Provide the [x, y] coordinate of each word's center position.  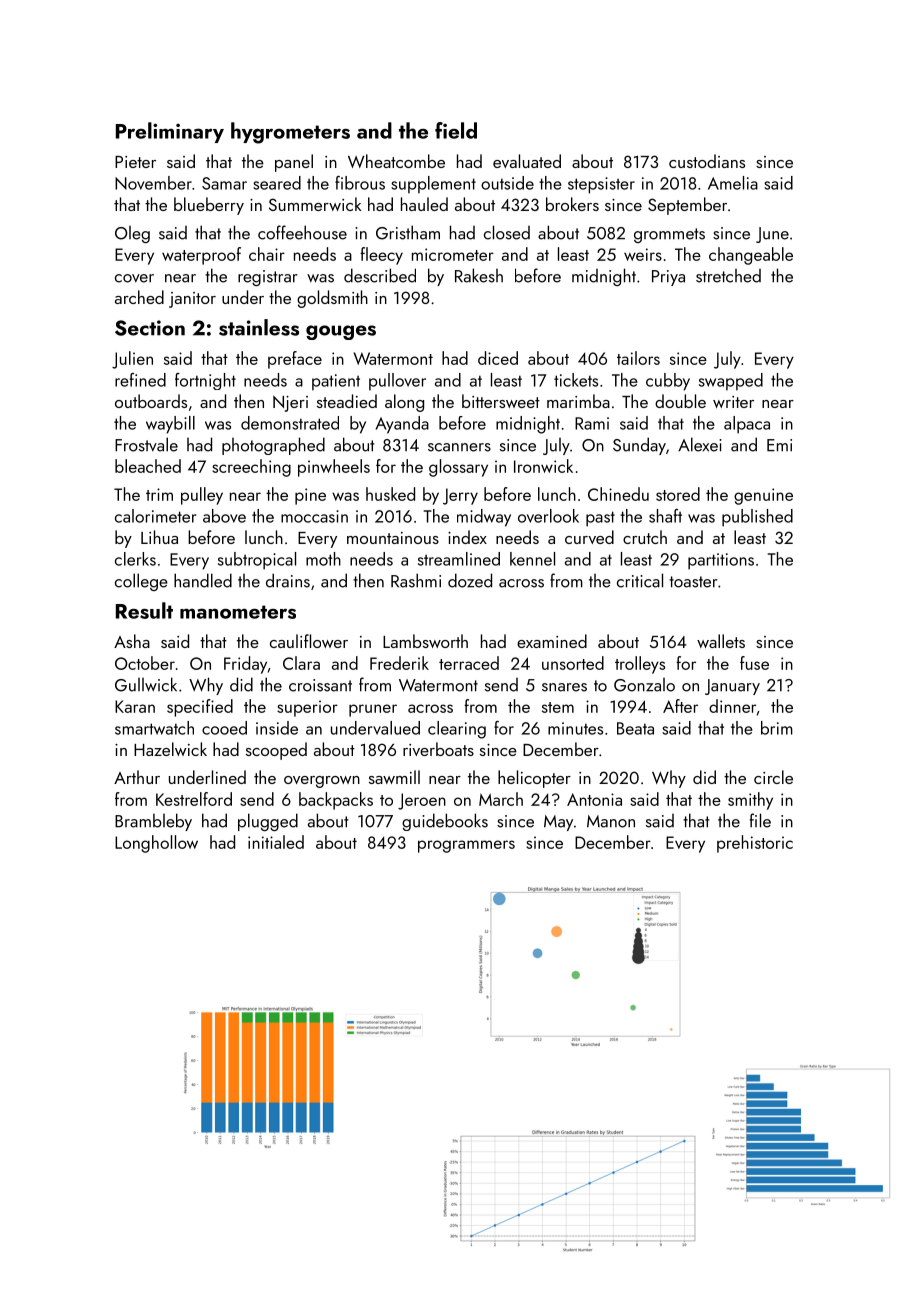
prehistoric [755, 844]
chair [267, 254]
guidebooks [445, 822]
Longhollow [156, 844]
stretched [728, 276]
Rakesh [479, 275]
